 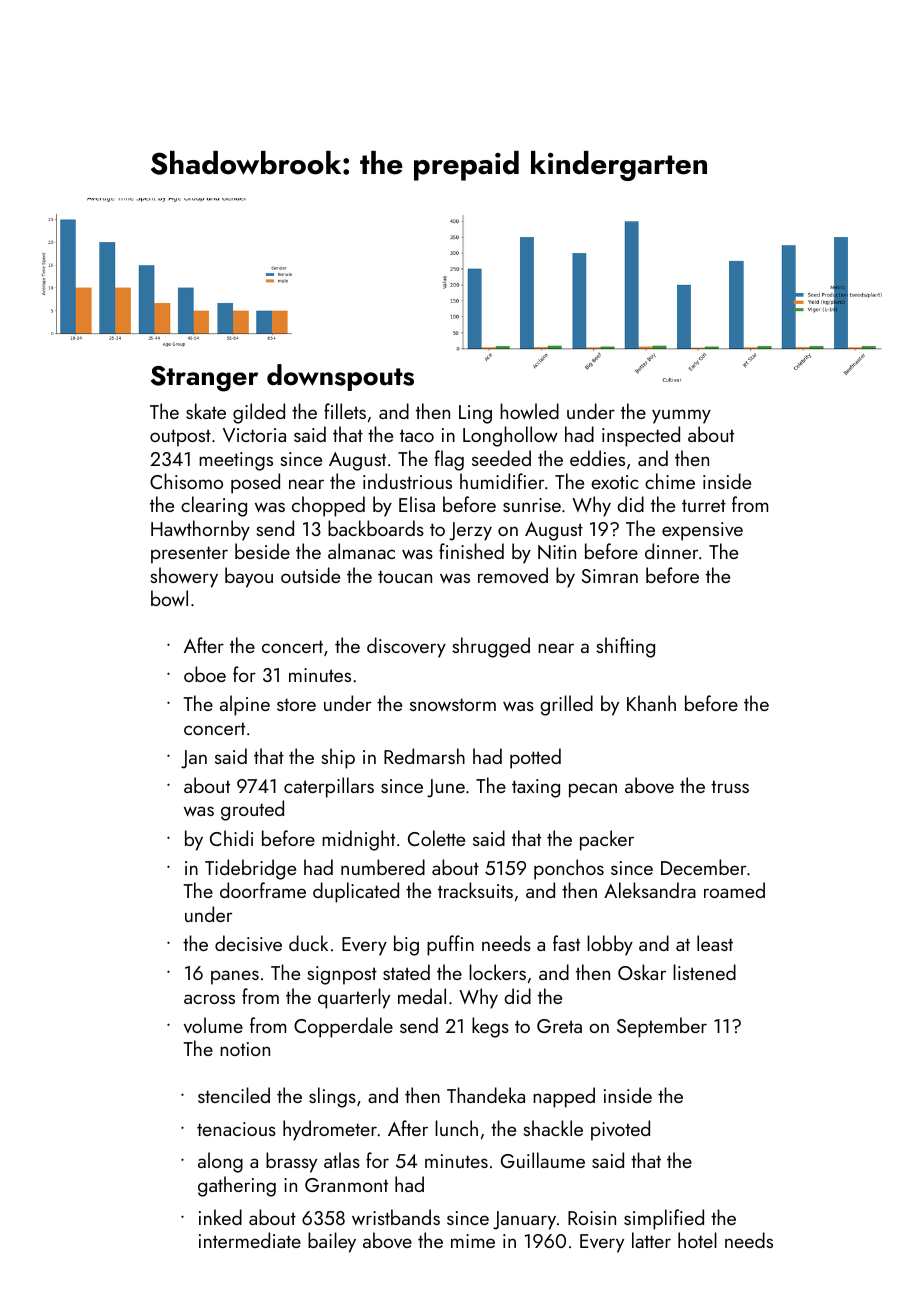 What do you see at coordinates (456, 1128) in the screenshot?
I see `lunch` at bounding box center [456, 1128].
